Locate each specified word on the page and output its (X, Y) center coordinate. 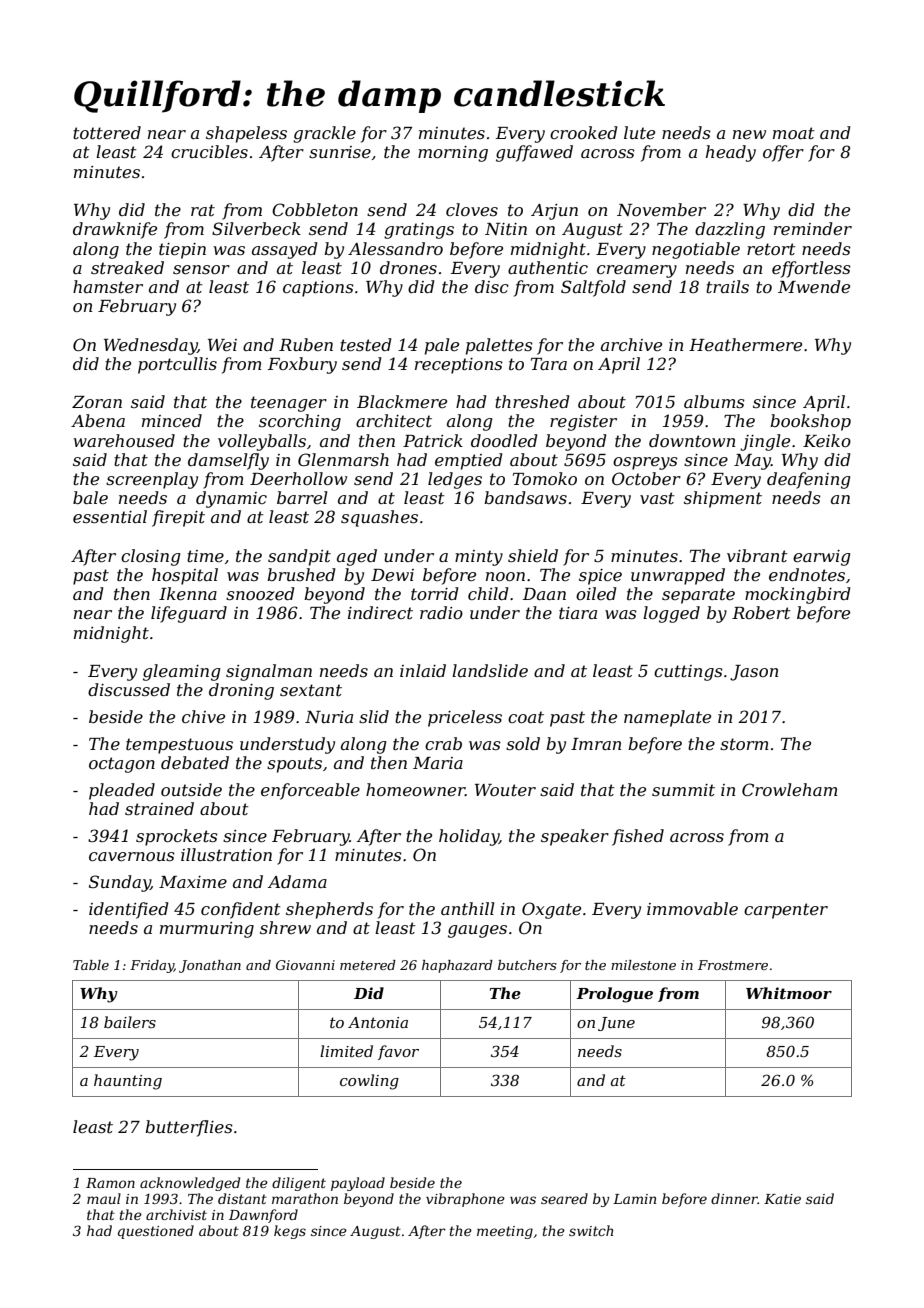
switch (591, 1230)
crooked (583, 132)
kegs (290, 1232)
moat (794, 133)
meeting (505, 1232)
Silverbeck (256, 228)
